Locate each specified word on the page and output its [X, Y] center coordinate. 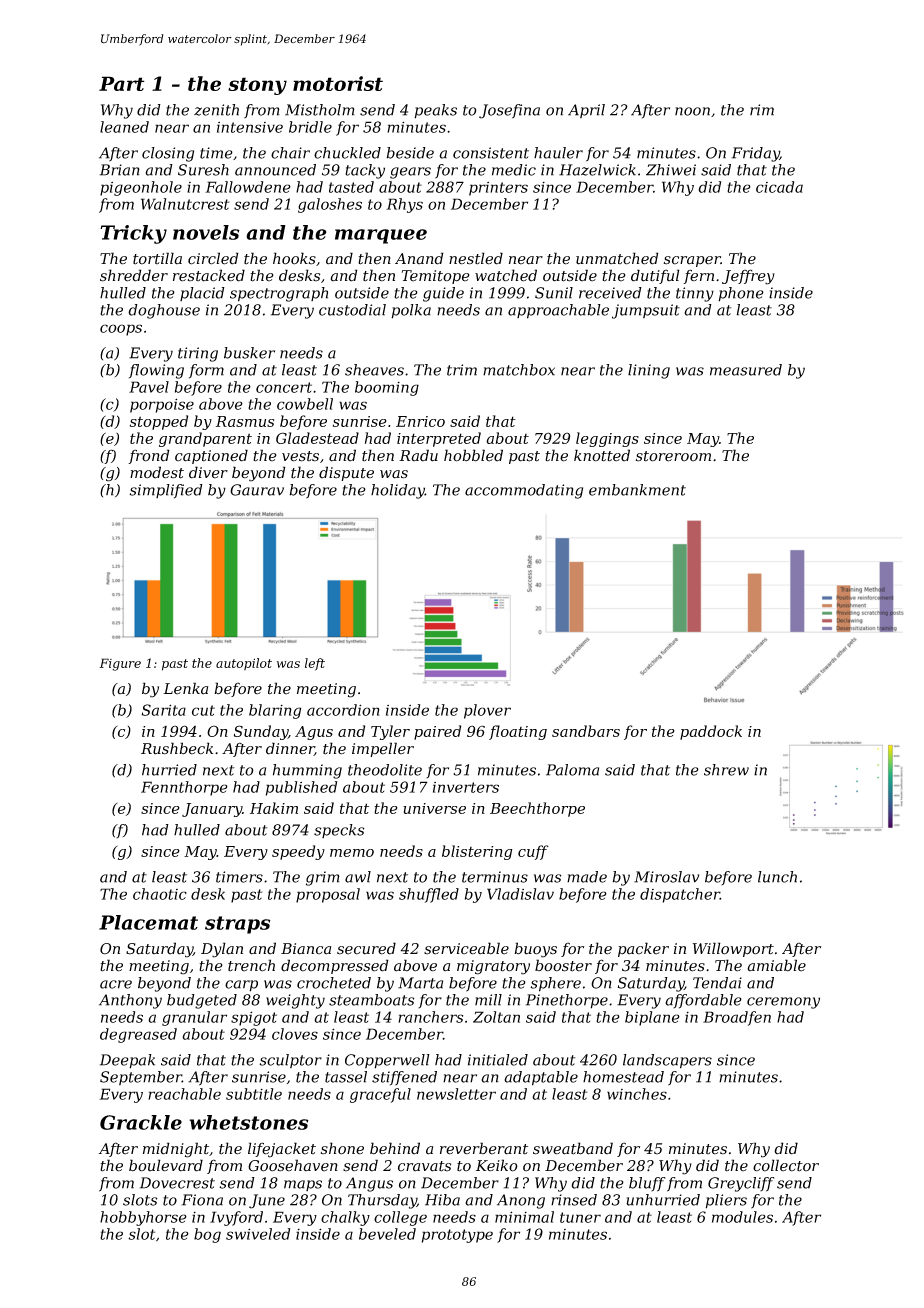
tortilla [157, 258]
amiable [776, 965]
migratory [493, 967]
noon [692, 111]
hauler [558, 153]
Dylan [222, 950]
